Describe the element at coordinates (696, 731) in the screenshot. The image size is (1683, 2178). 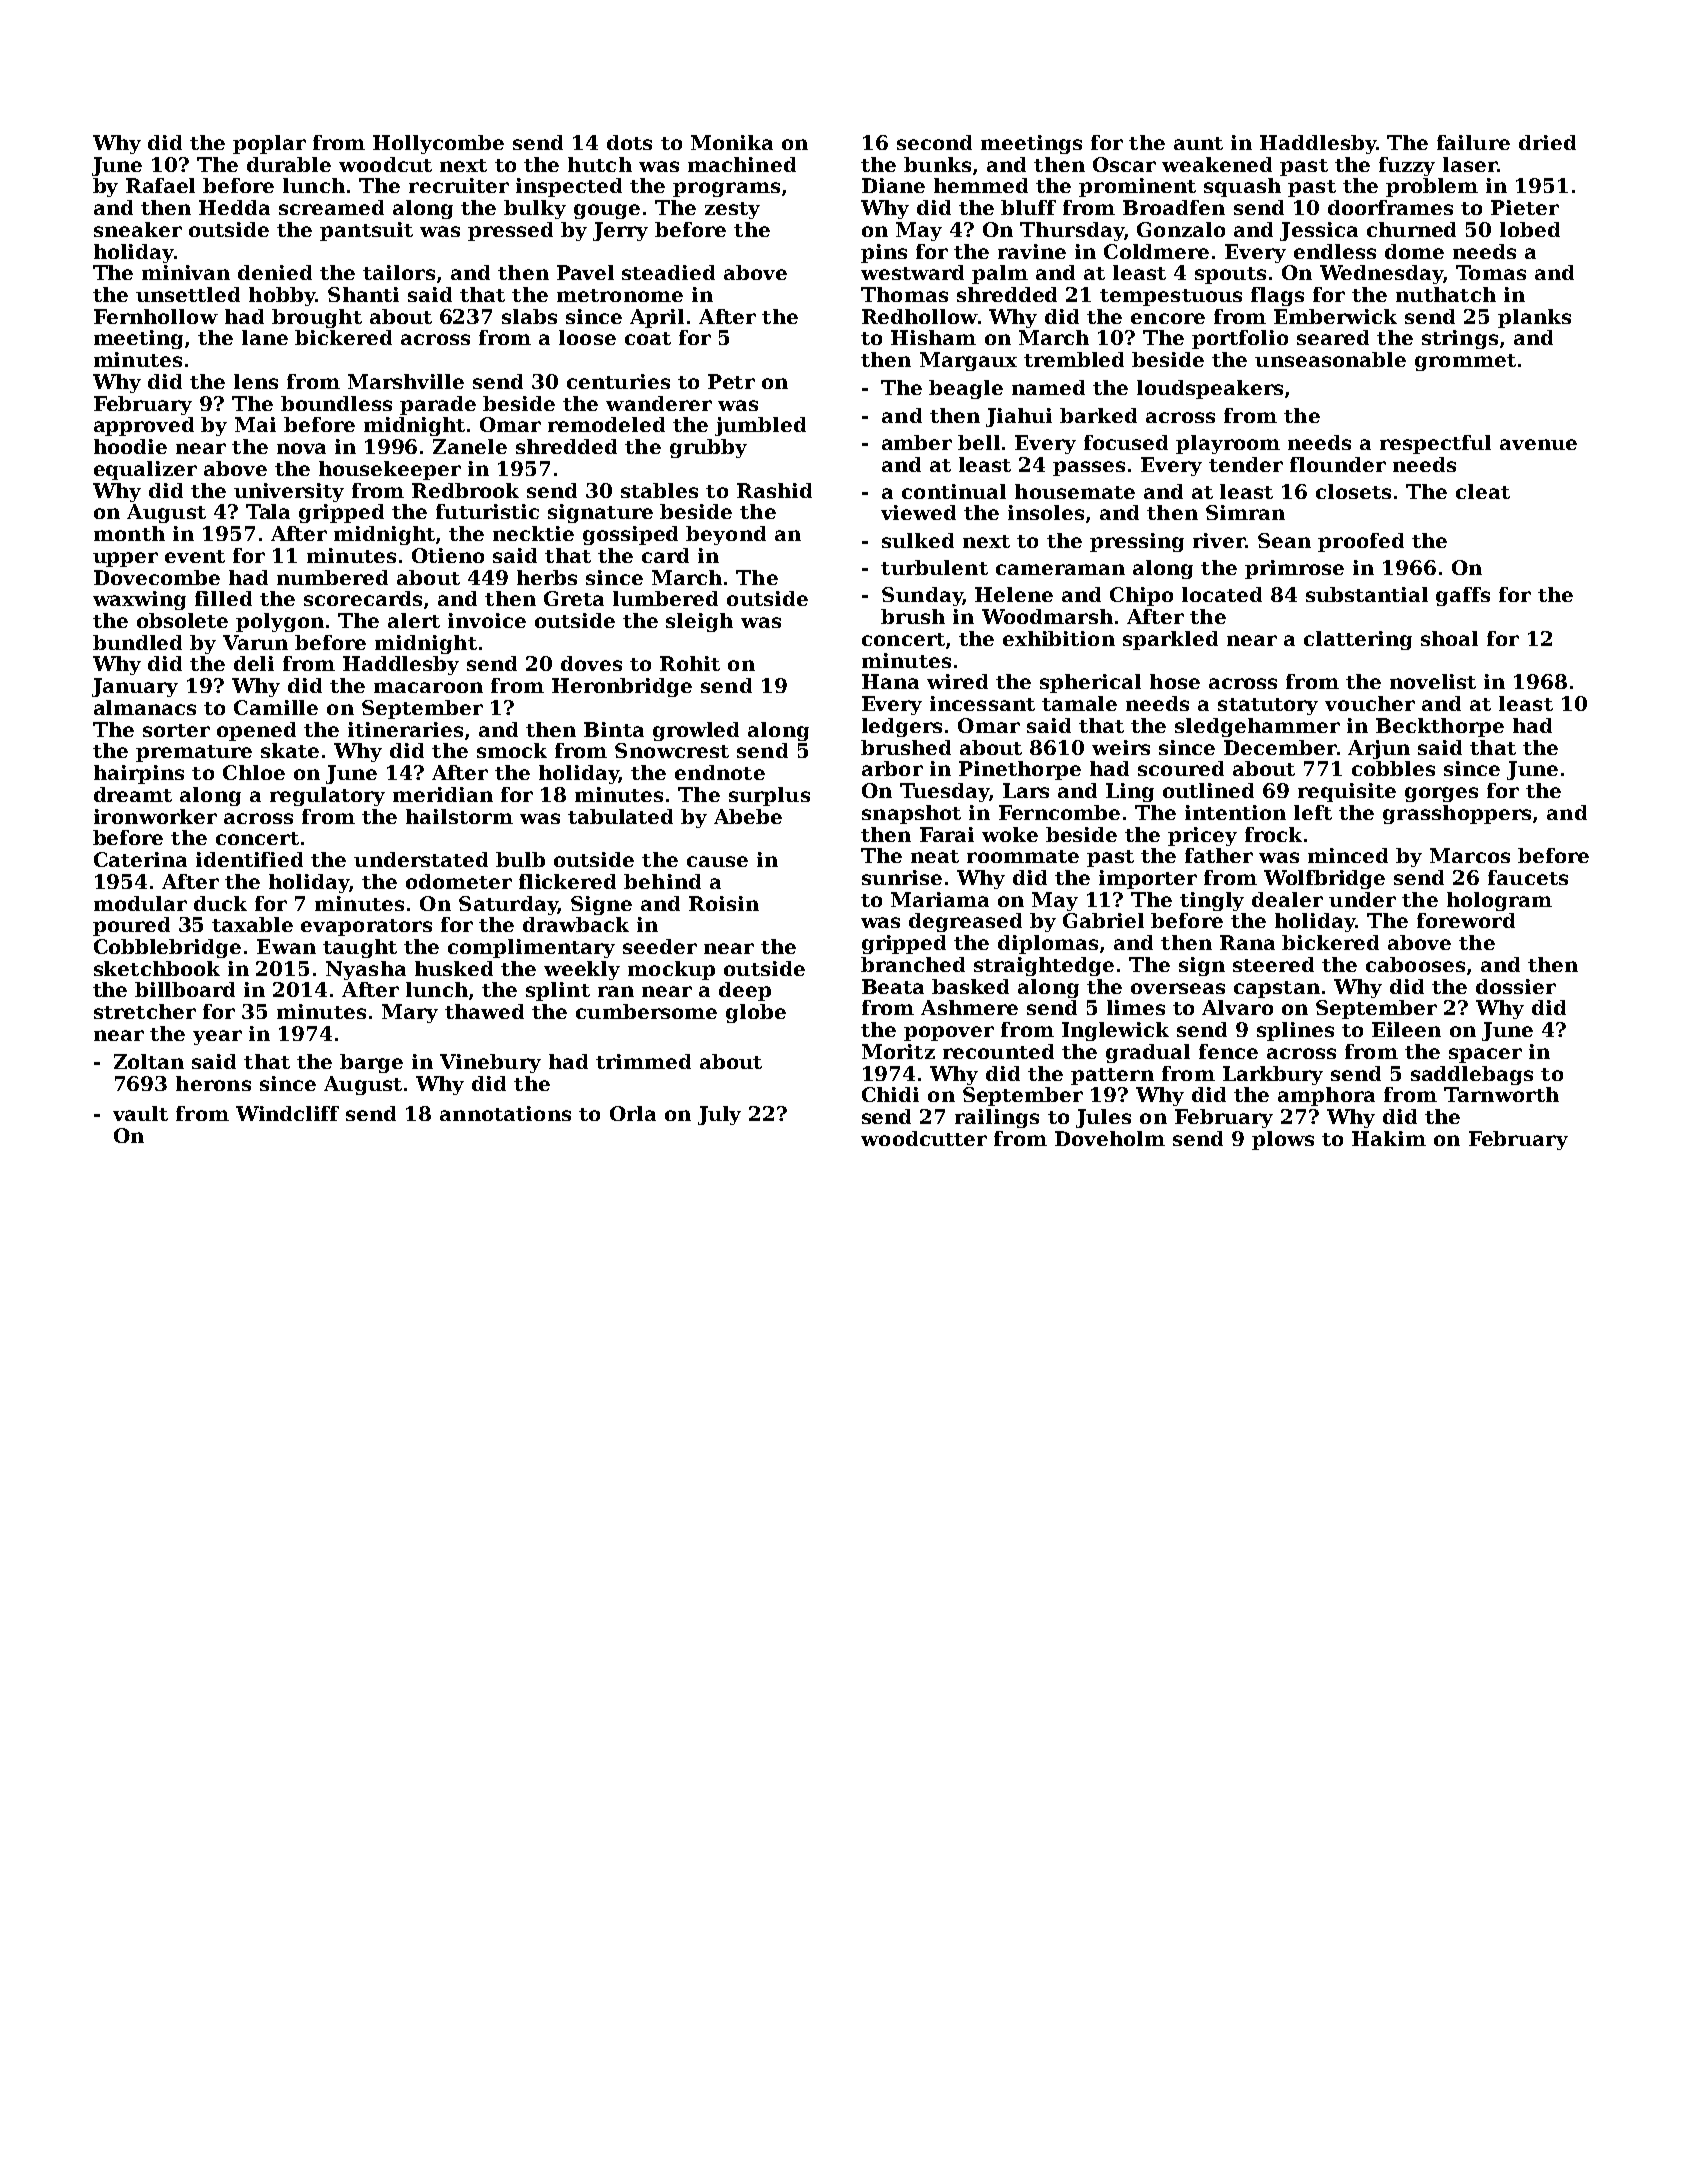
I see `growled` at that location.
